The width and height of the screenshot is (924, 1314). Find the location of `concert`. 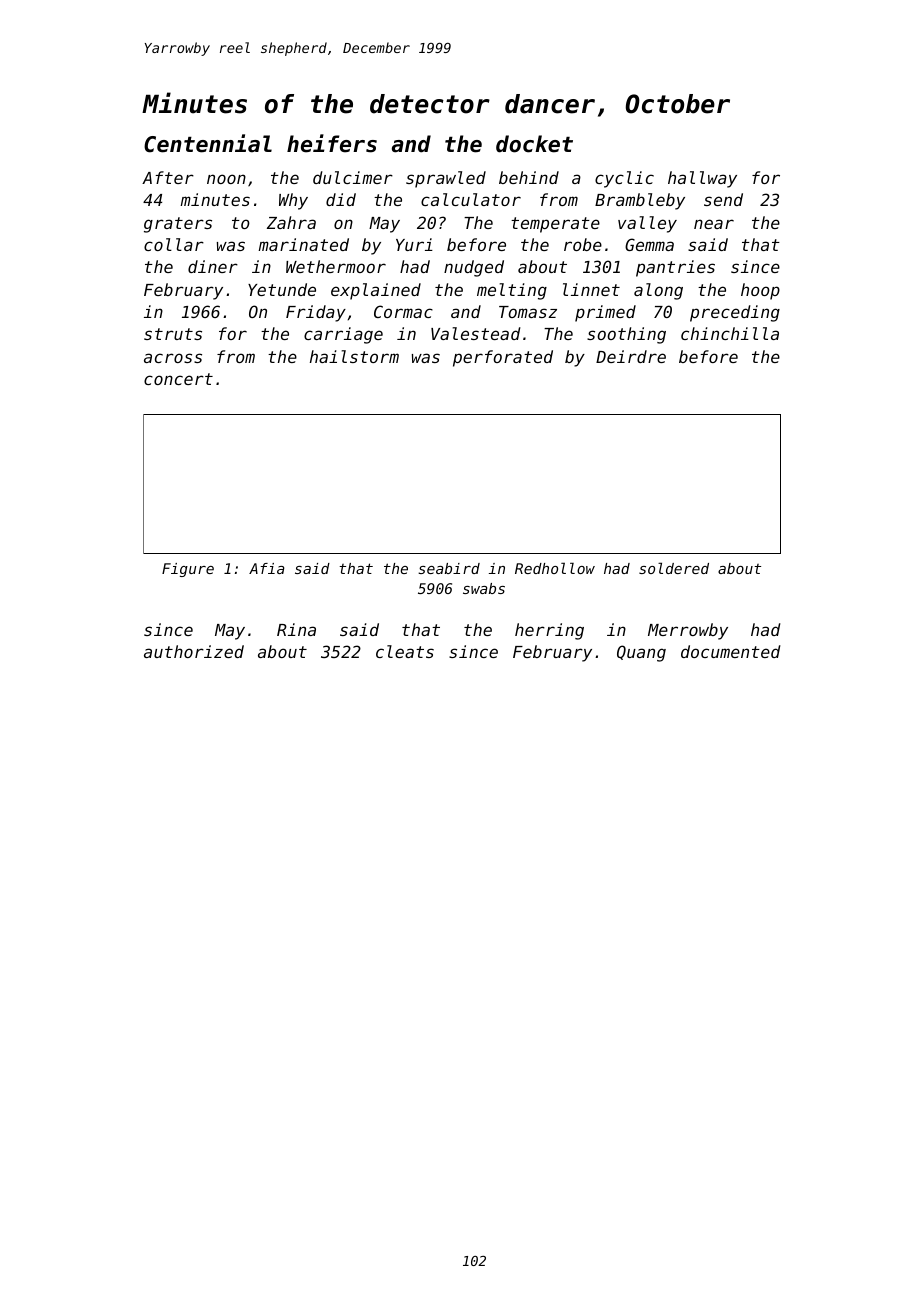

concert is located at coordinates (178, 379).
